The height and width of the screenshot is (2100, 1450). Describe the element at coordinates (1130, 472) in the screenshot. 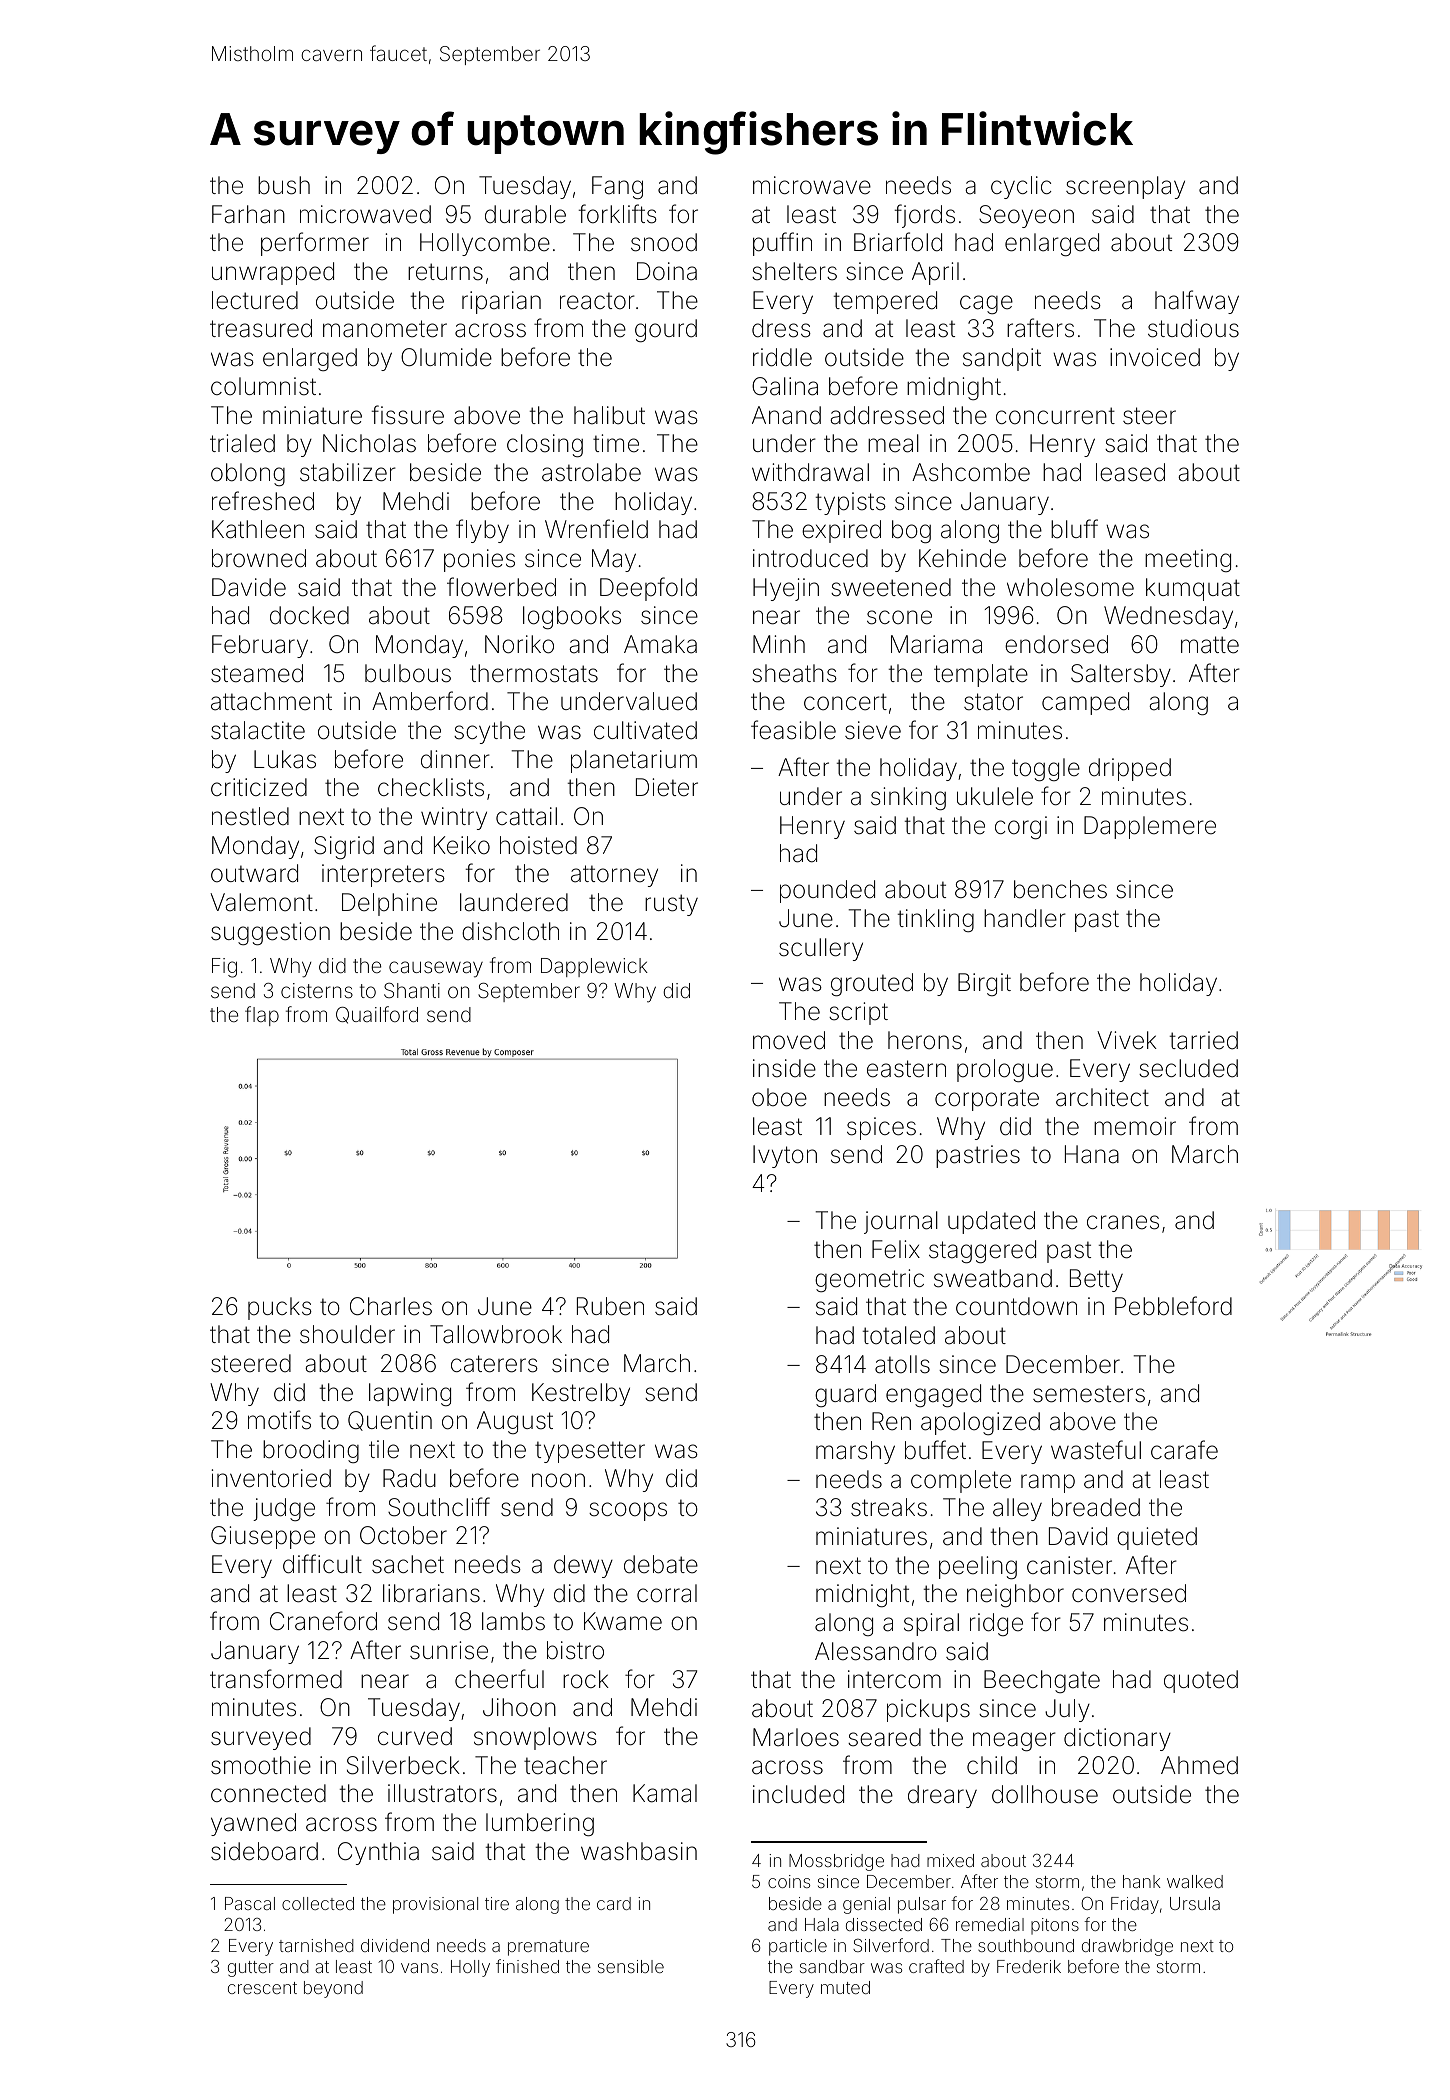

I see `leased` at that location.
